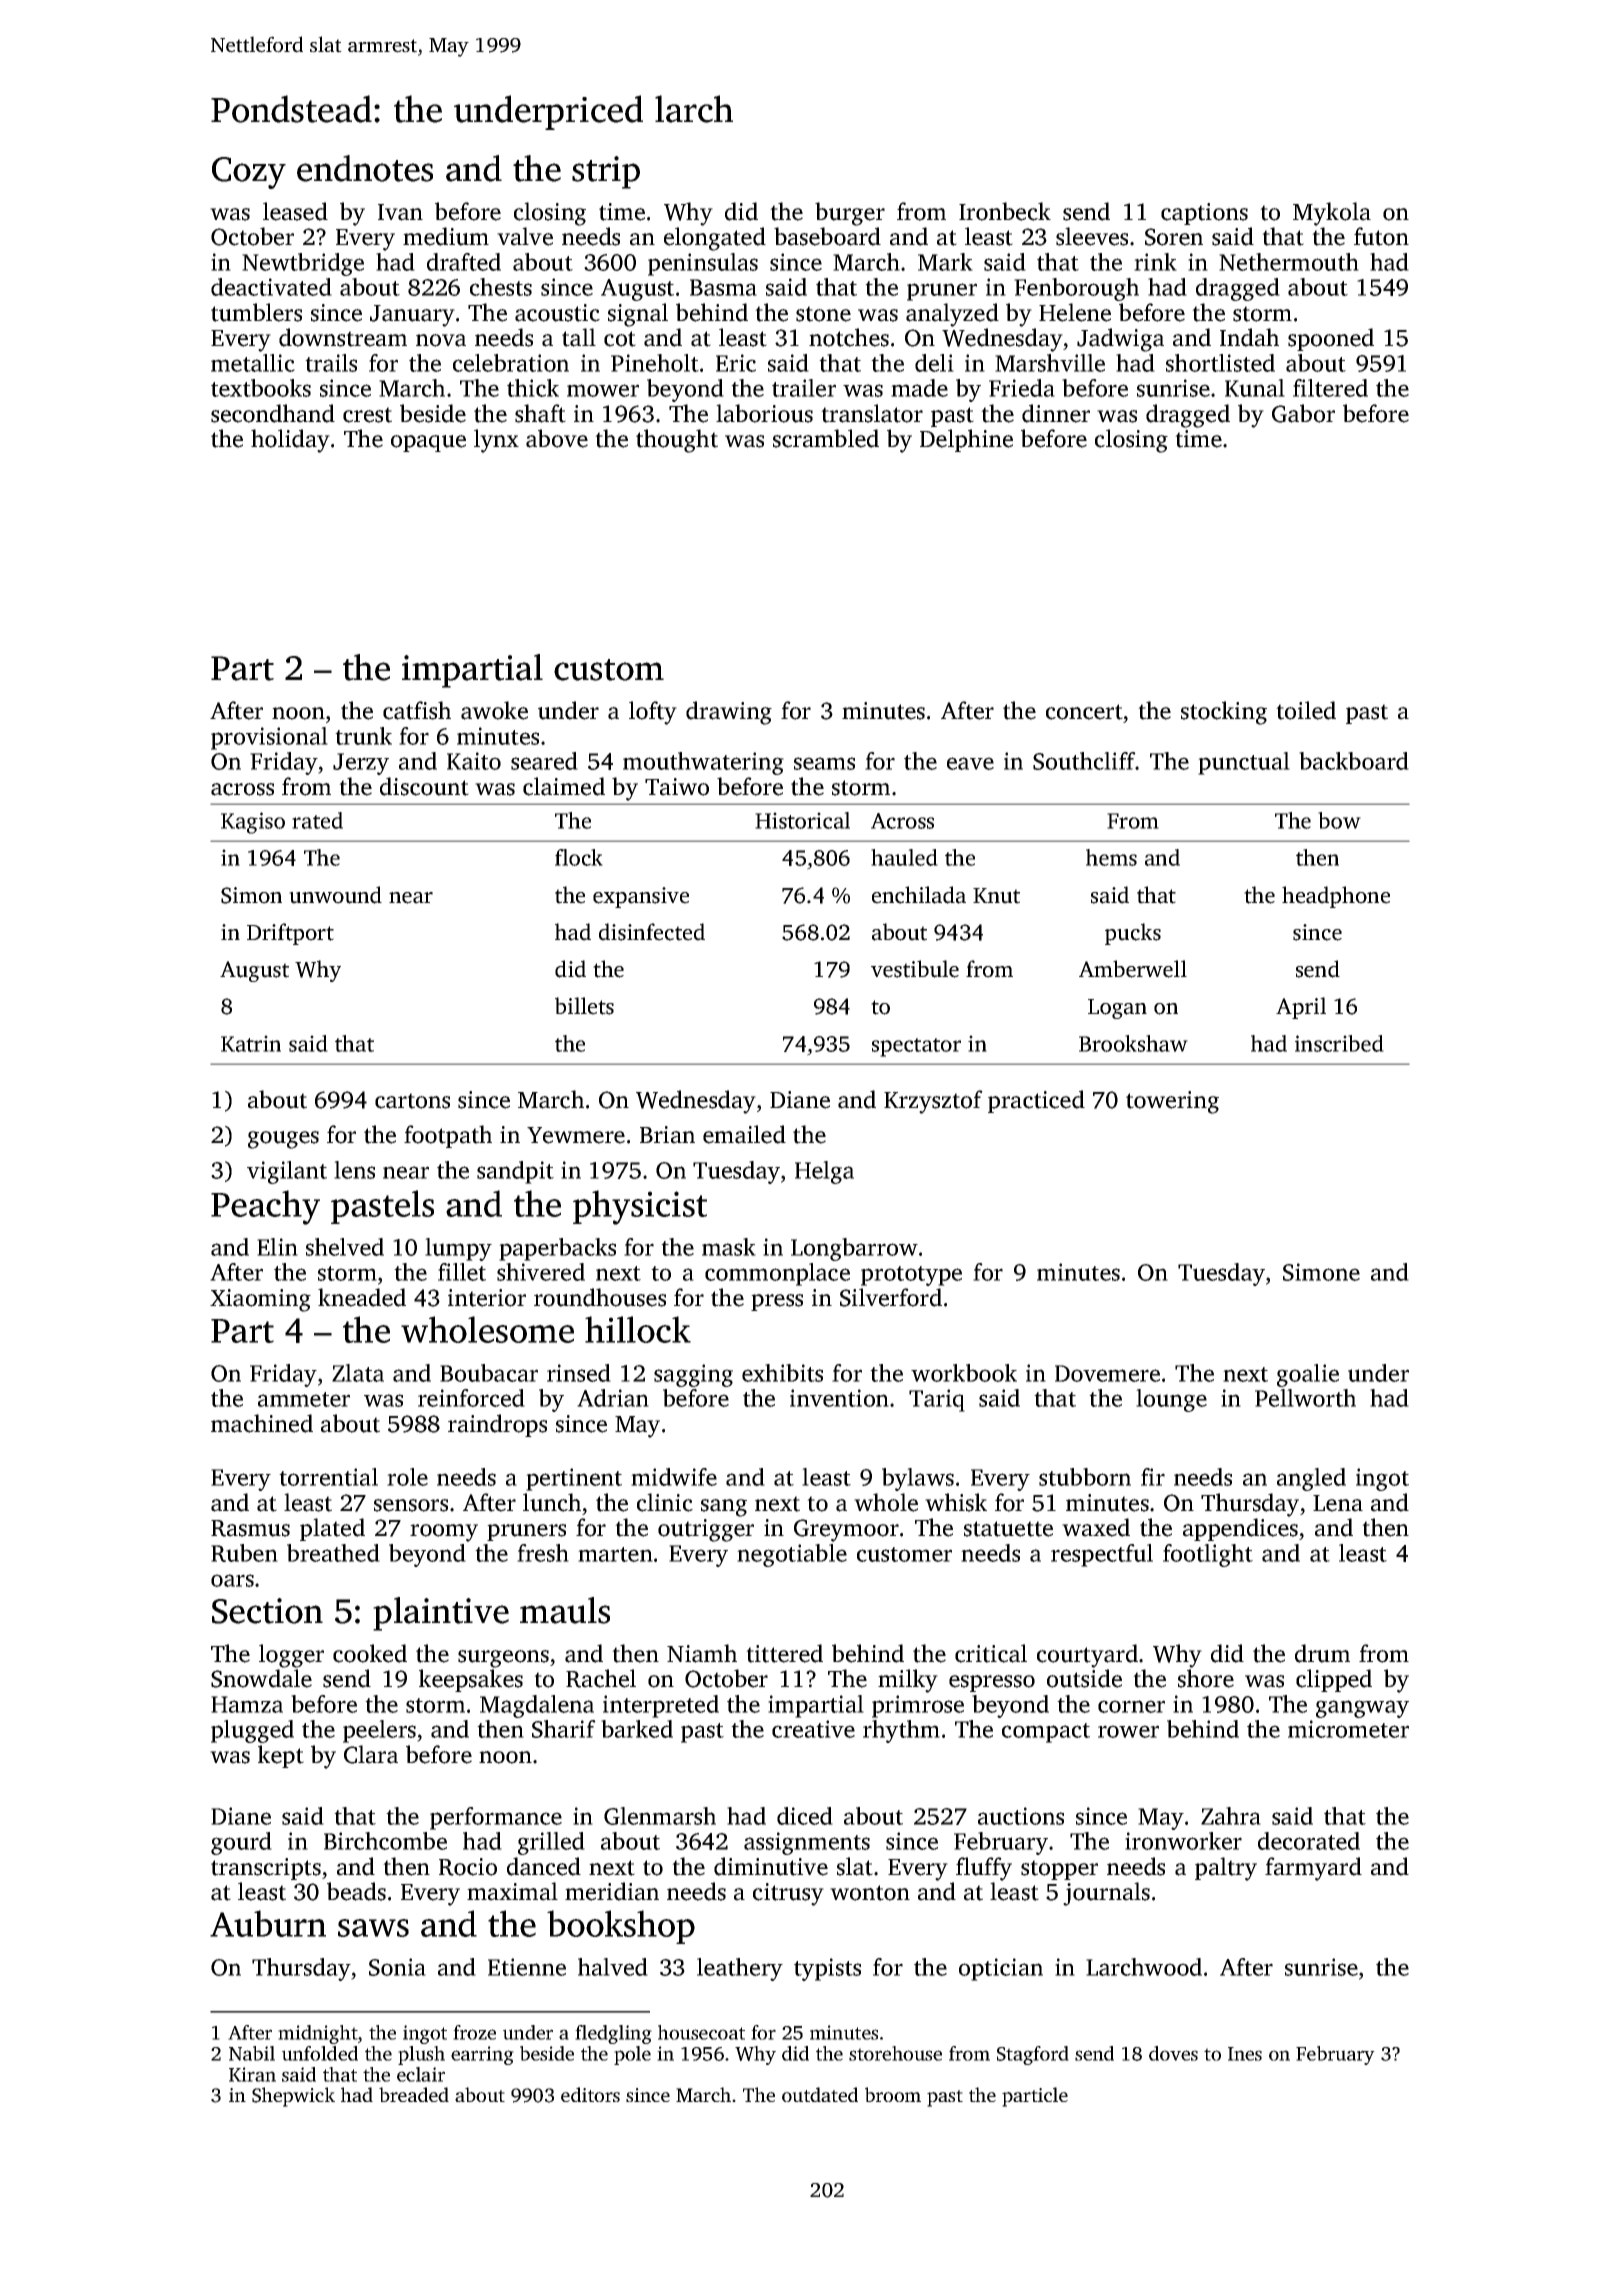 The width and height of the screenshot is (1620, 2292). What do you see at coordinates (265, 1207) in the screenshot?
I see `Peachy` at bounding box center [265, 1207].
